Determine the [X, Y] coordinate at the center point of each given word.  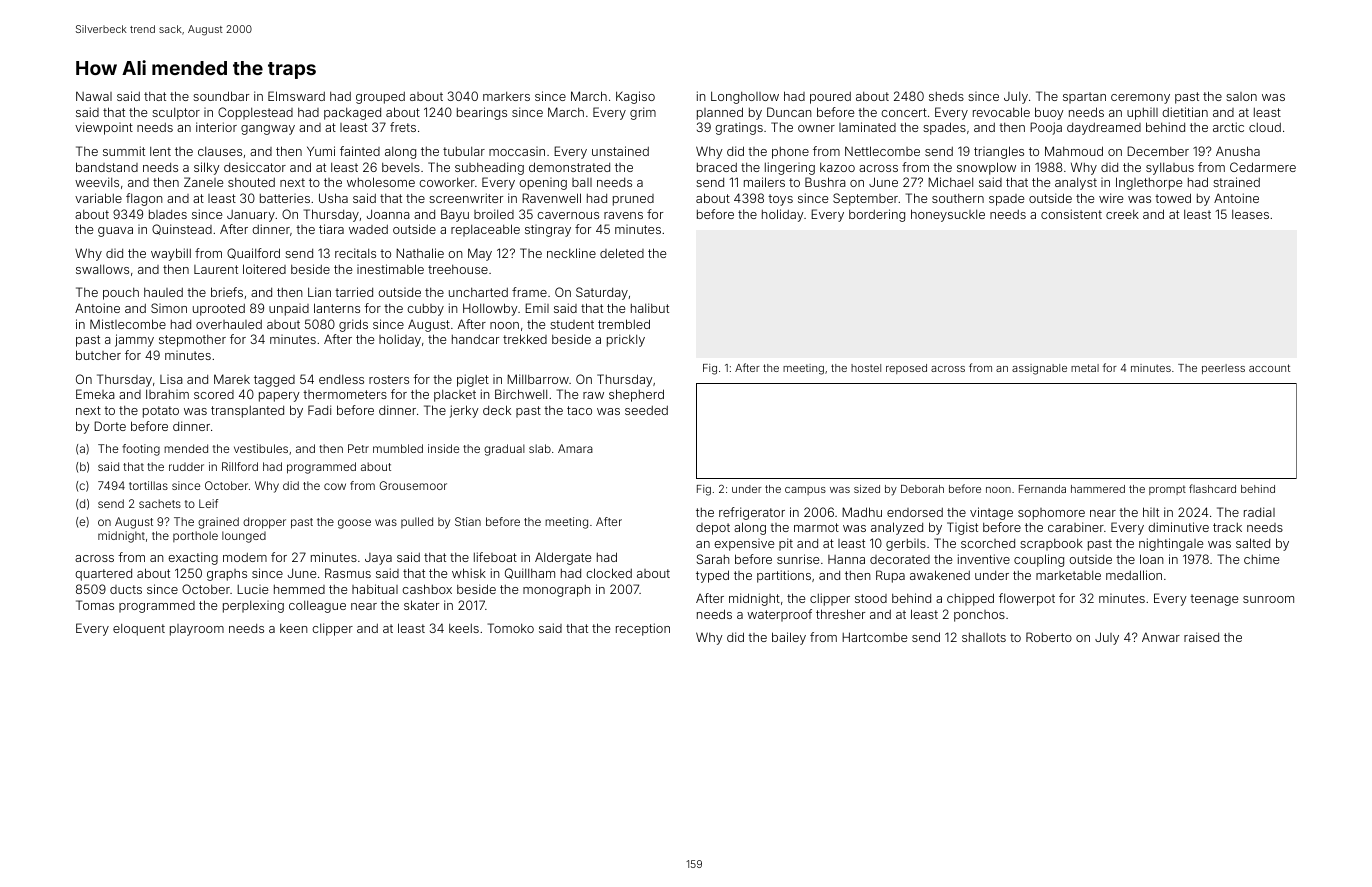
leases [1250, 214]
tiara [331, 229]
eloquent [139, 630]
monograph [557, 591]
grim [643, 113]
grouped [380, 98]
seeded [646, 410]
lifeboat [495, 557]
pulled [417, 522]
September [865, 199]
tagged [274, 381]
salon [1241, 96]
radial [1259, 512]
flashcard [1212, 488]
